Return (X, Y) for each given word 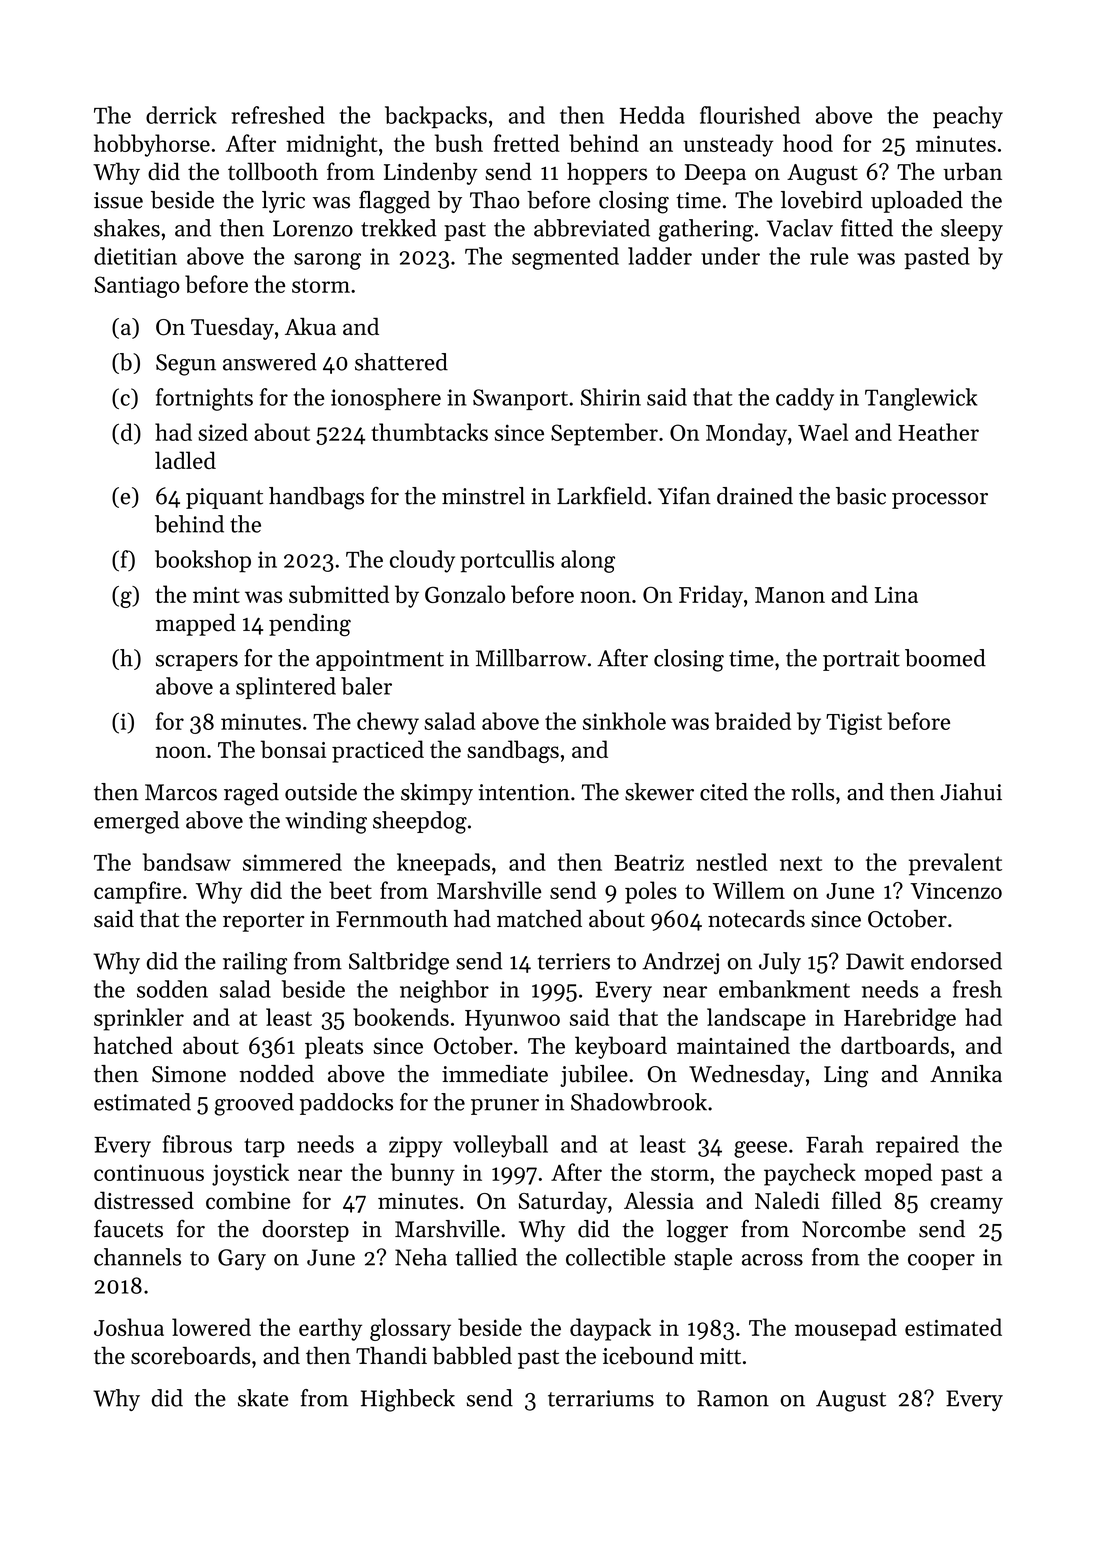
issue (118, 200)
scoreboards (190, 1356)
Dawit (875, 961)
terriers (574, 961)
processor (940, 501)
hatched (133, 1045)
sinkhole (624, 721)
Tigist (854, 724)
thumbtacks (429, 432)
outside (321, 792)
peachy (968, 117)
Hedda (652, 115)
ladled (185, 460)
